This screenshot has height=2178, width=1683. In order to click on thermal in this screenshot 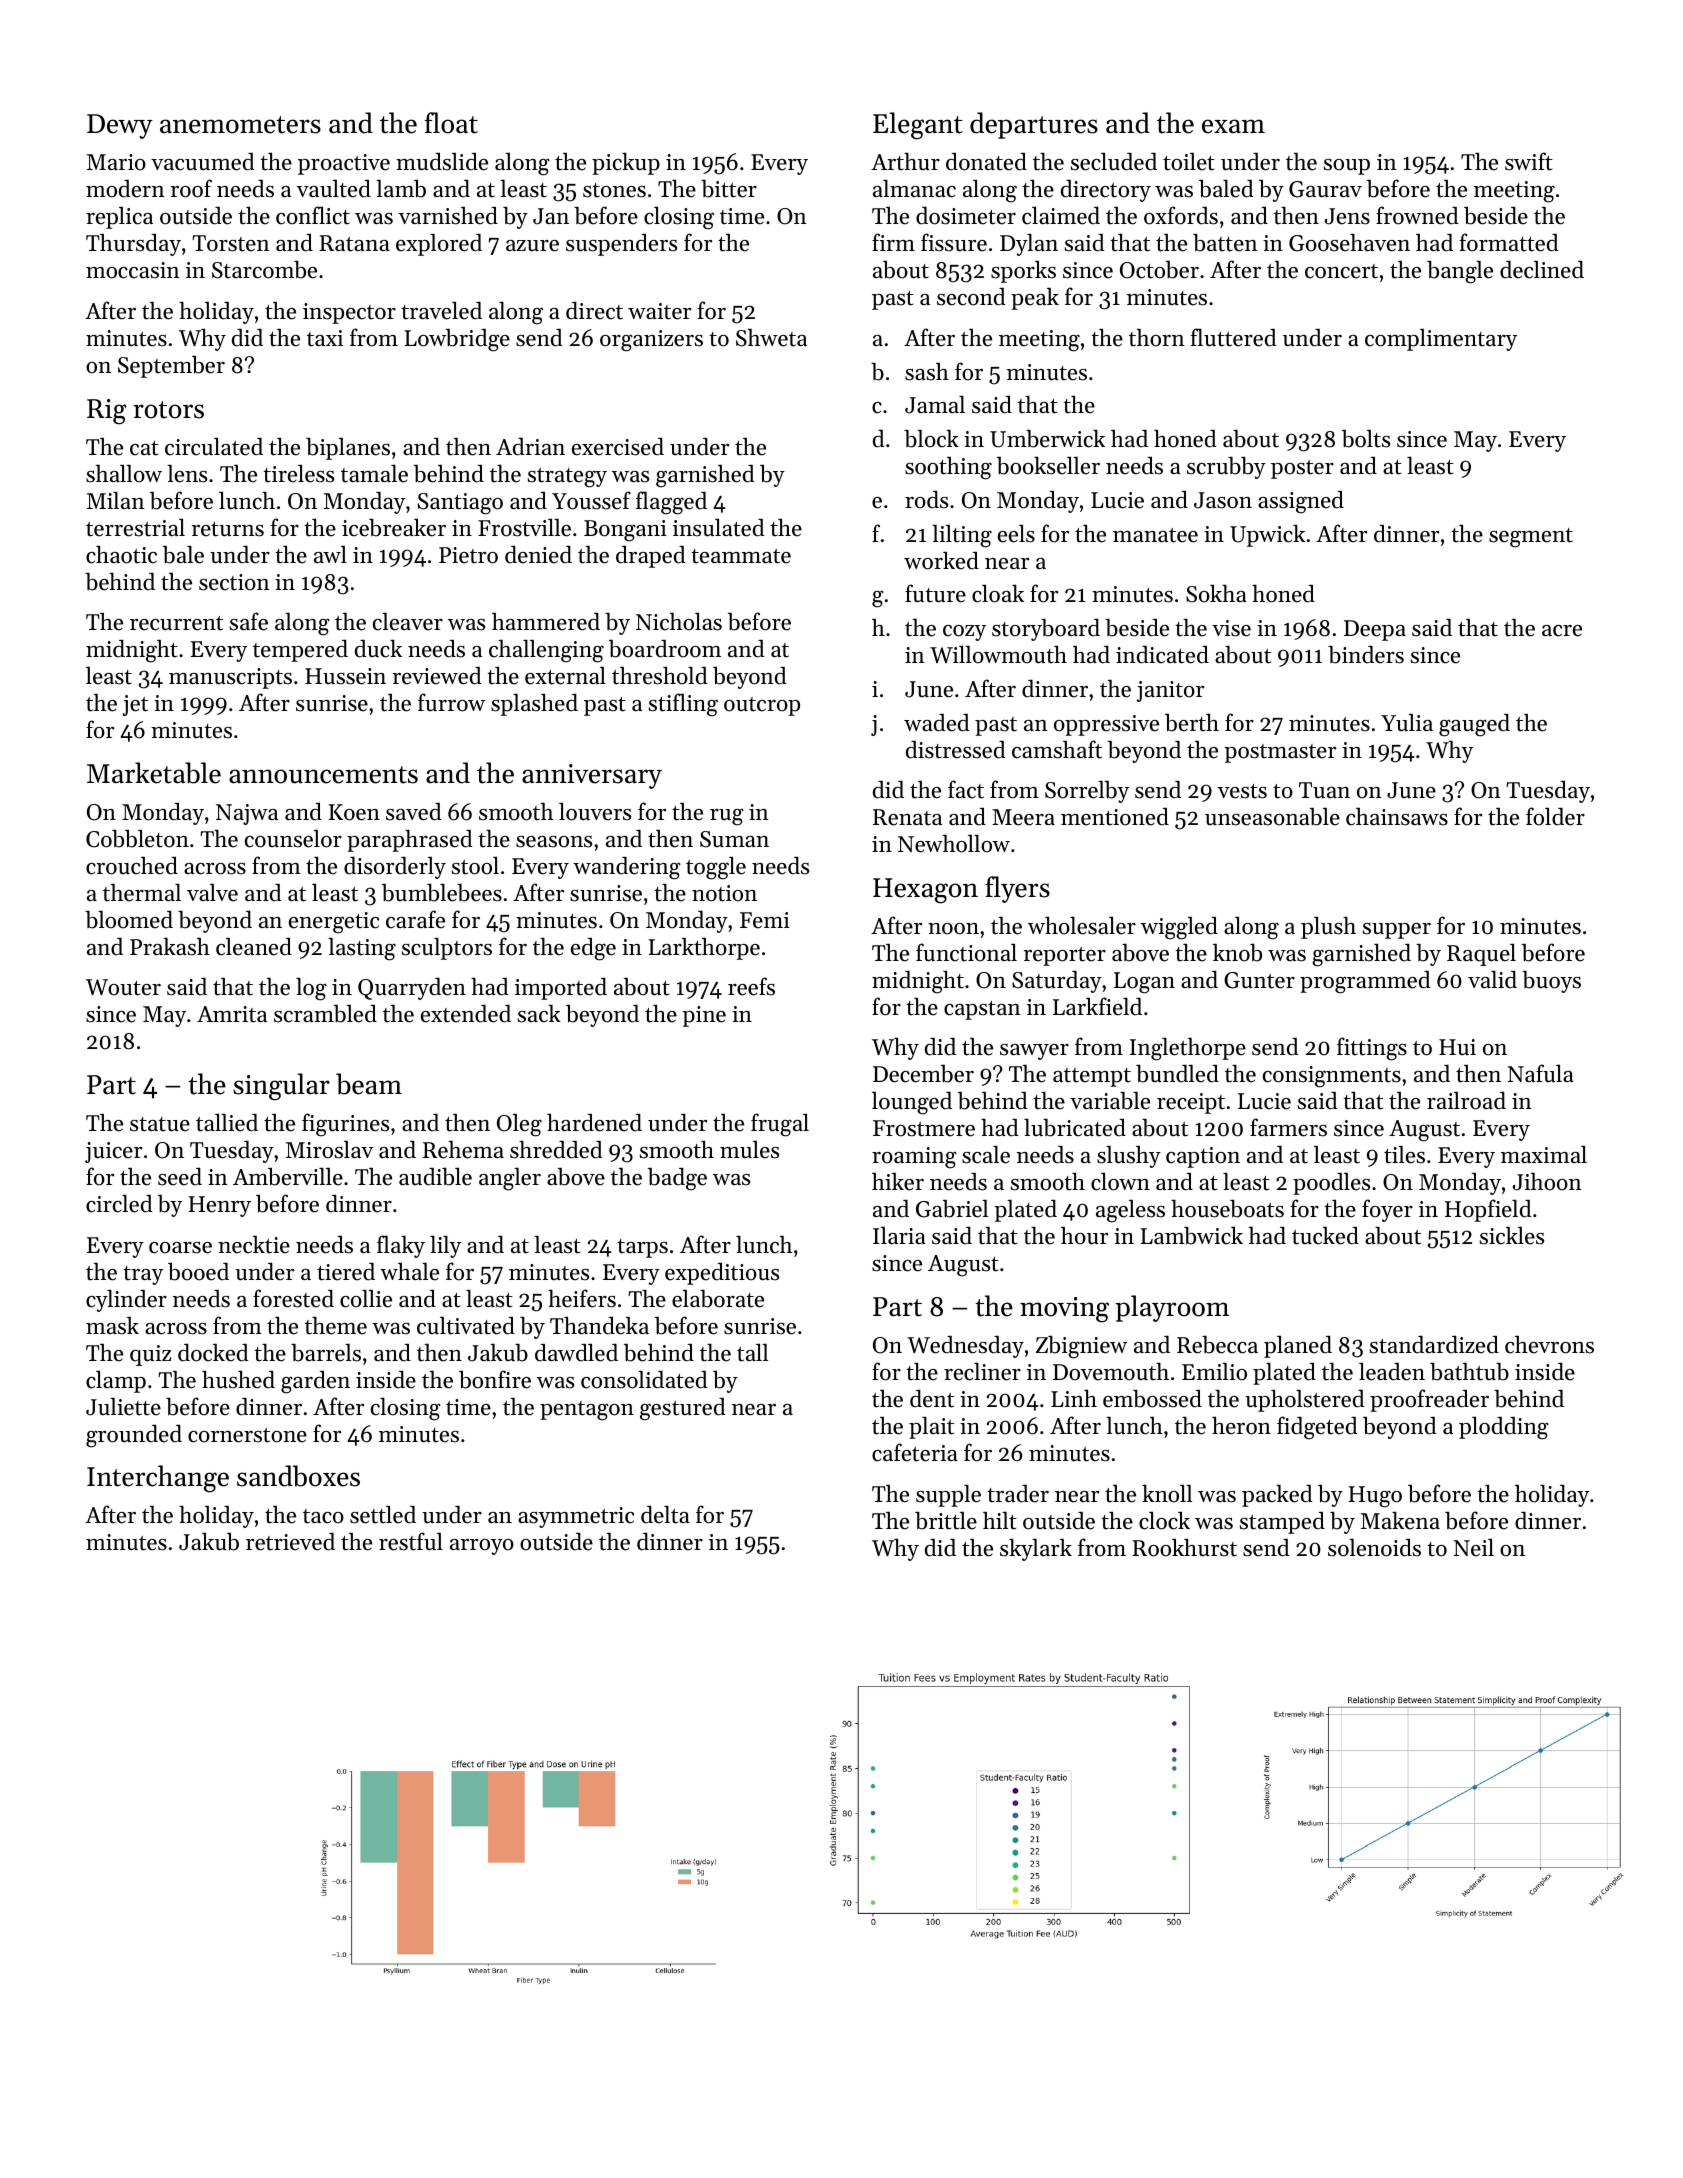, I will do `click(142, 892)`.
